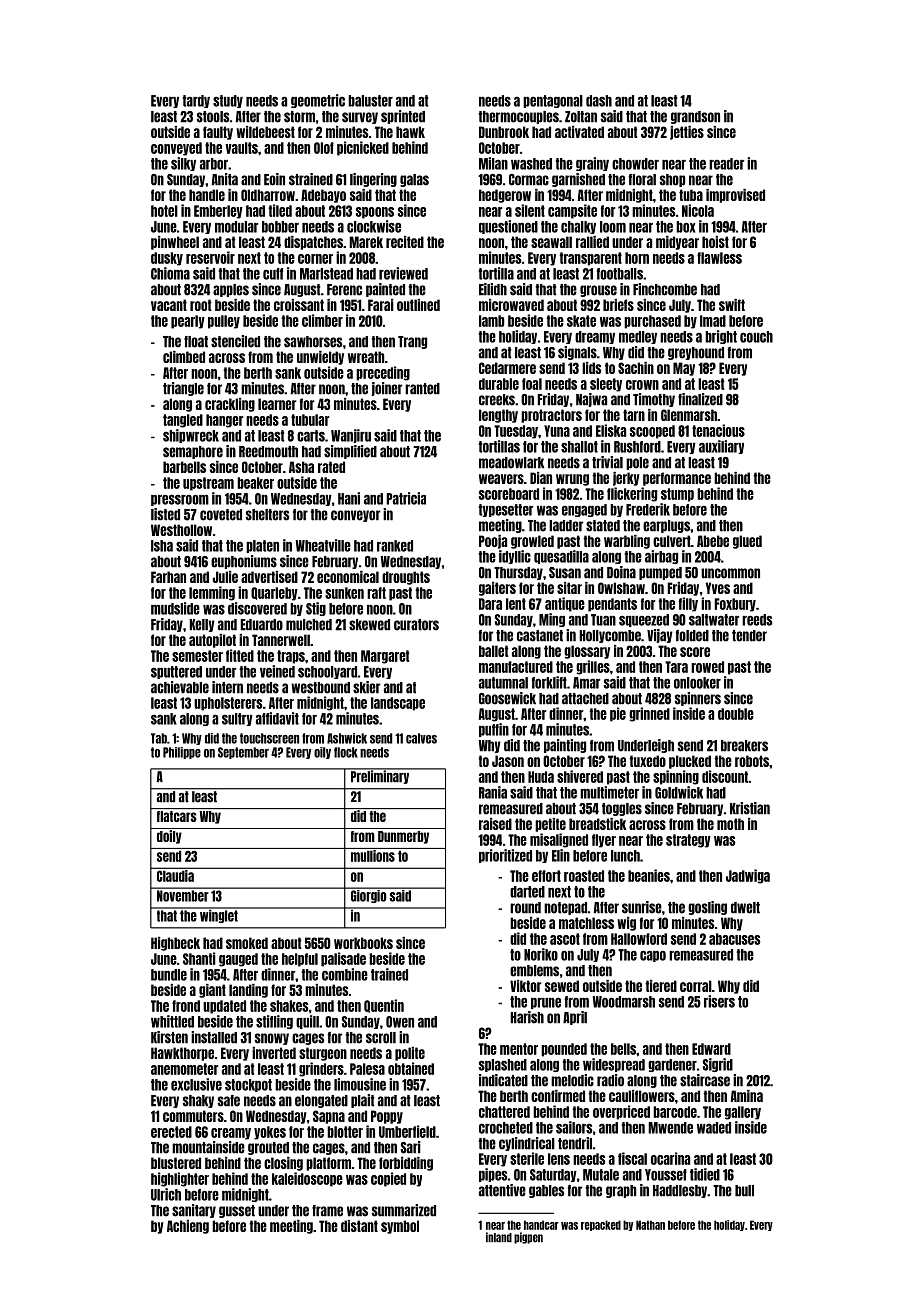 This page has height=1311, width=924. What do you see at coordinates (718, 430) in the page?
I see `tenacious` at bounding box center [718, 430].
